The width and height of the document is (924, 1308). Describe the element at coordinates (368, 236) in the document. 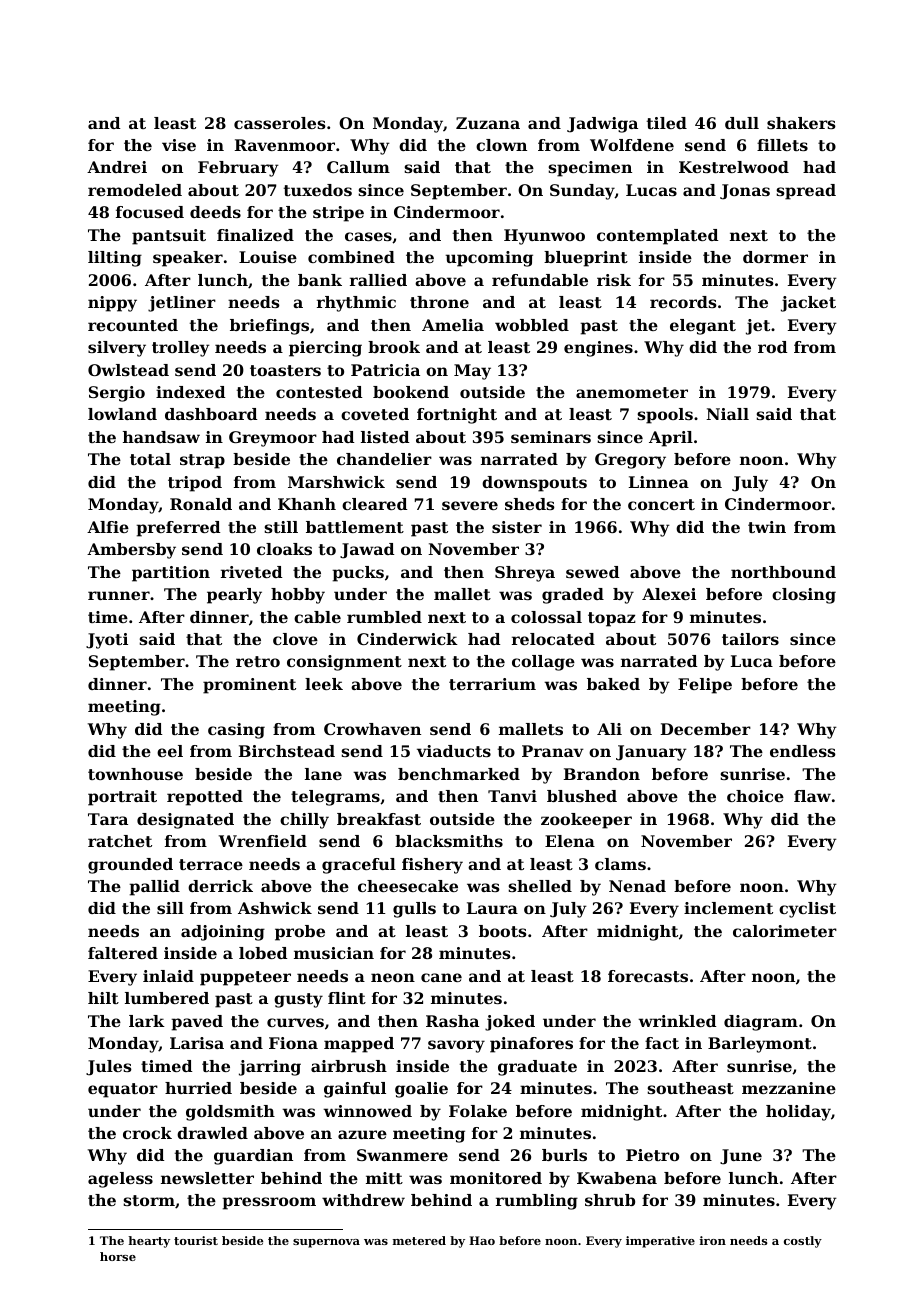

I see `cases` at that location.
